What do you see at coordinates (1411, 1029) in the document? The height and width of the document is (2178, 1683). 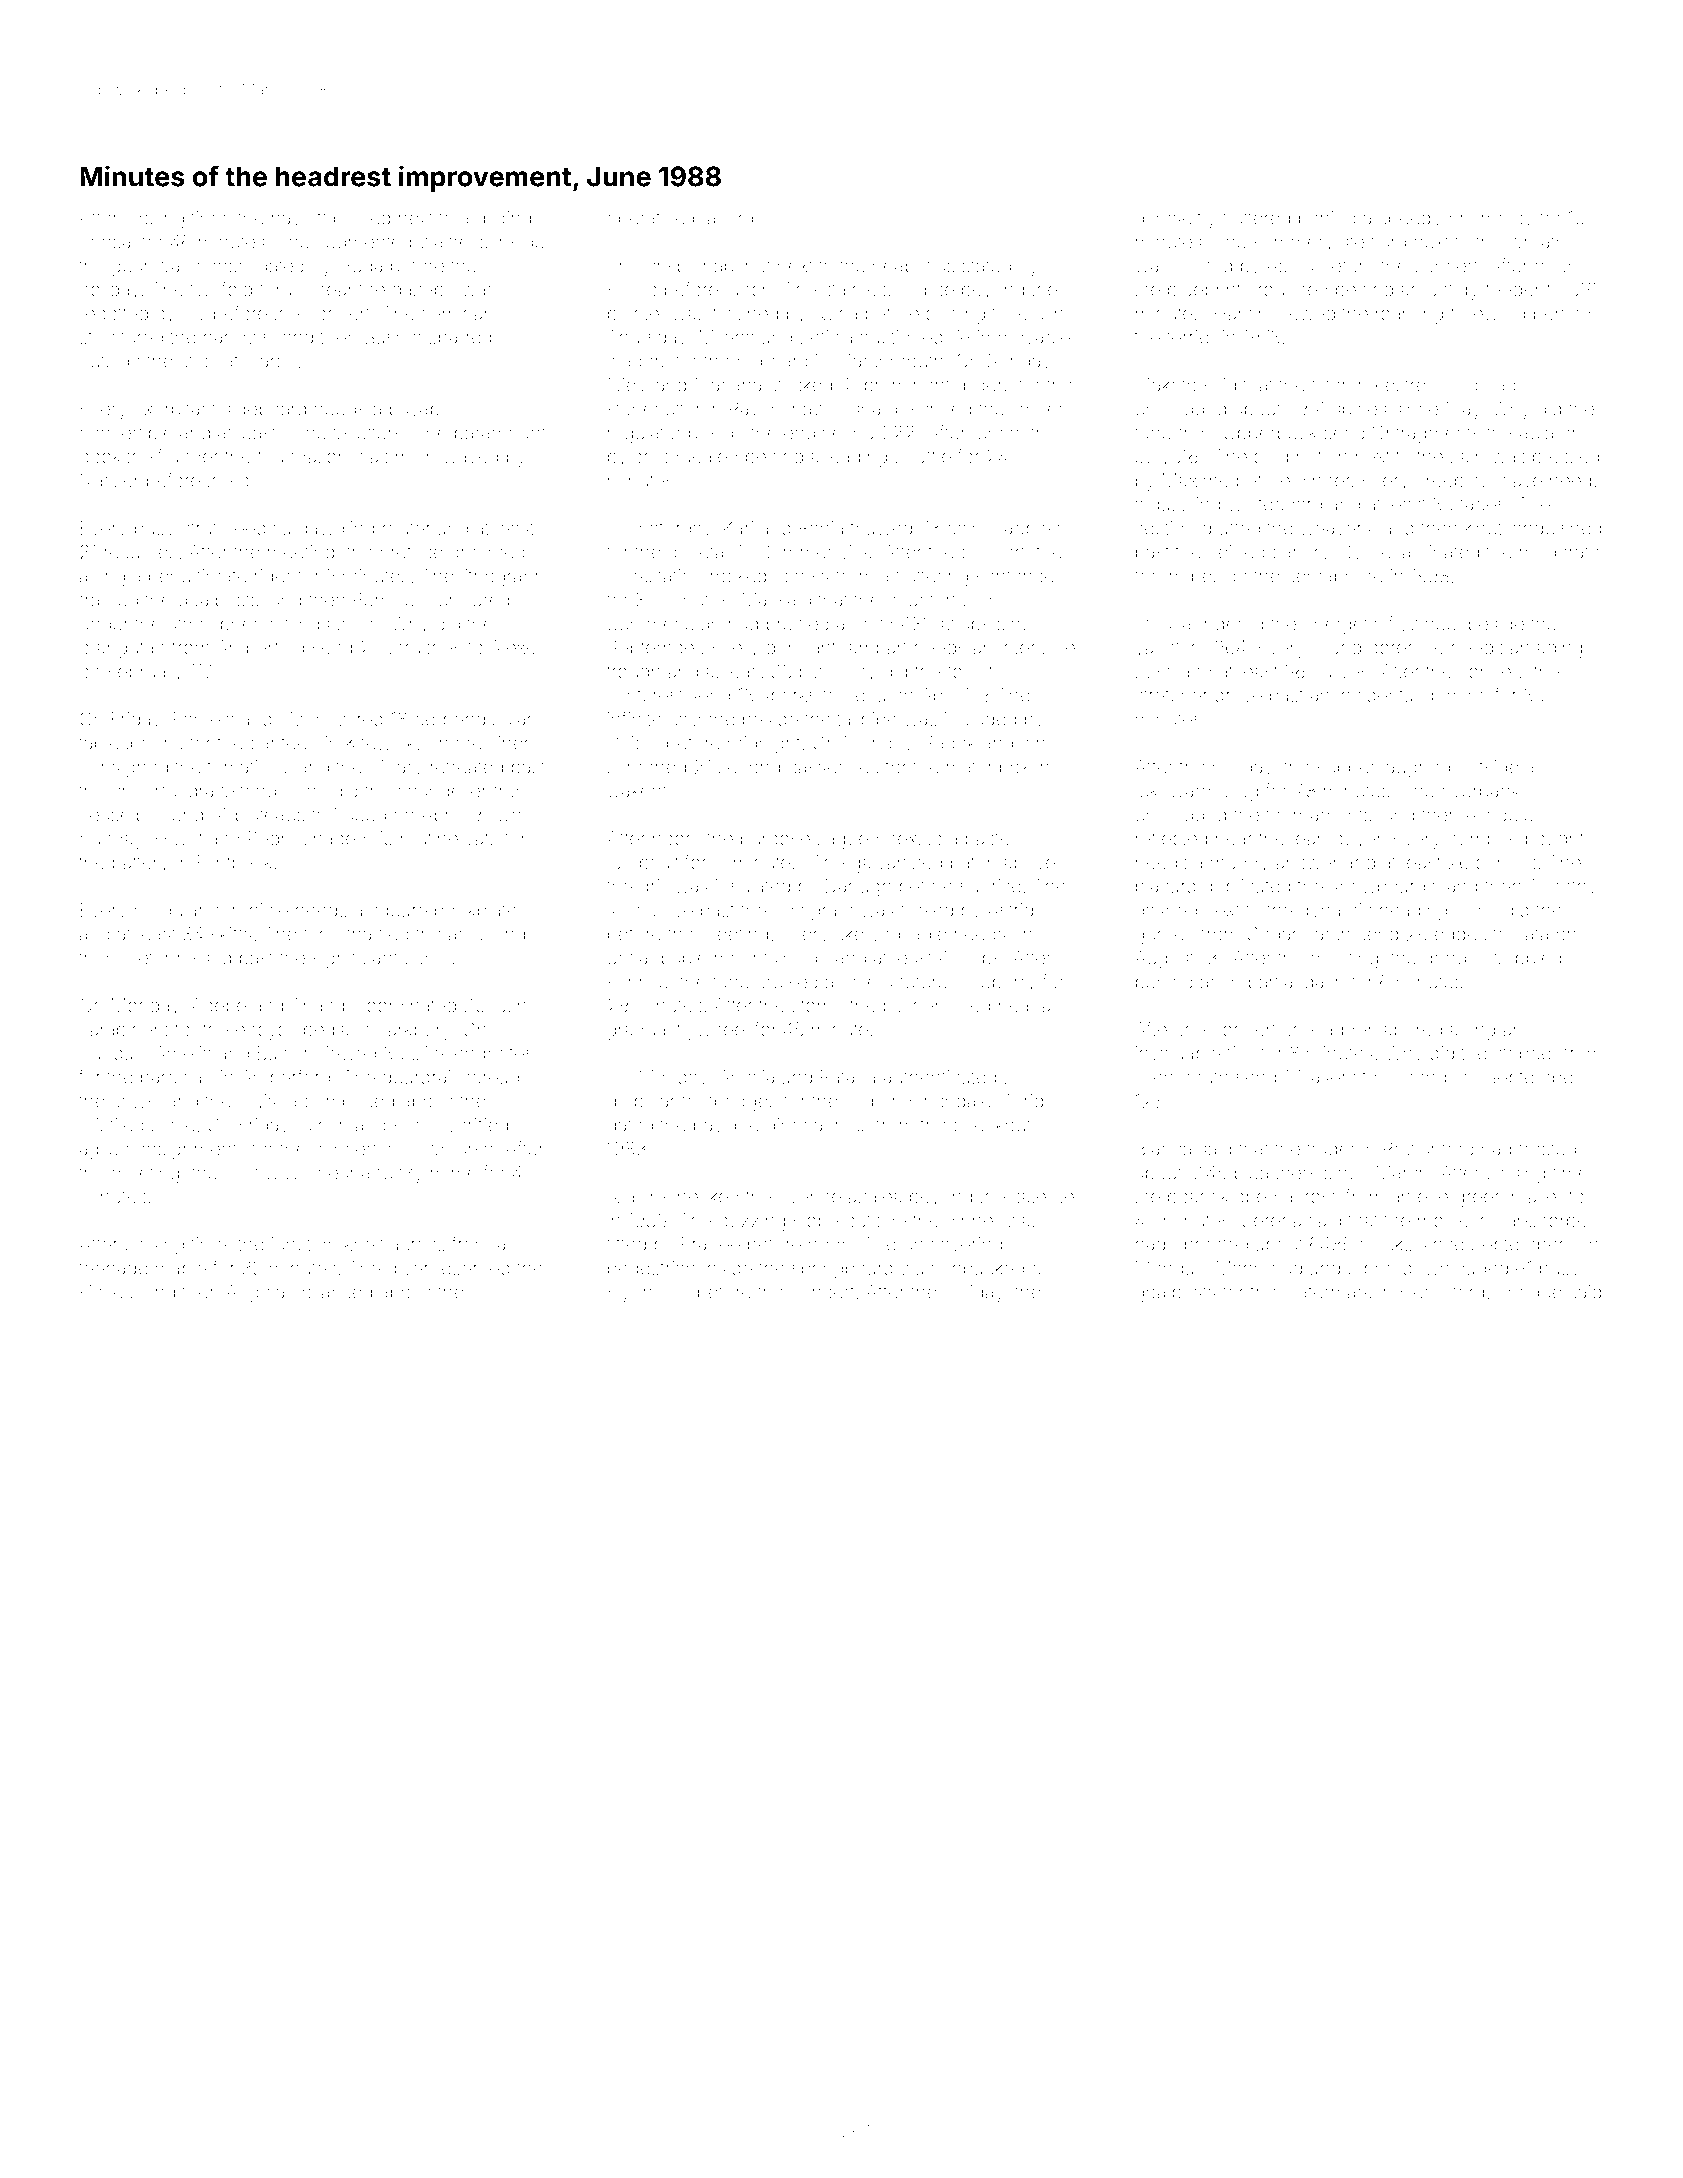 I see `labored` at bounding box center [1411, 1029].
